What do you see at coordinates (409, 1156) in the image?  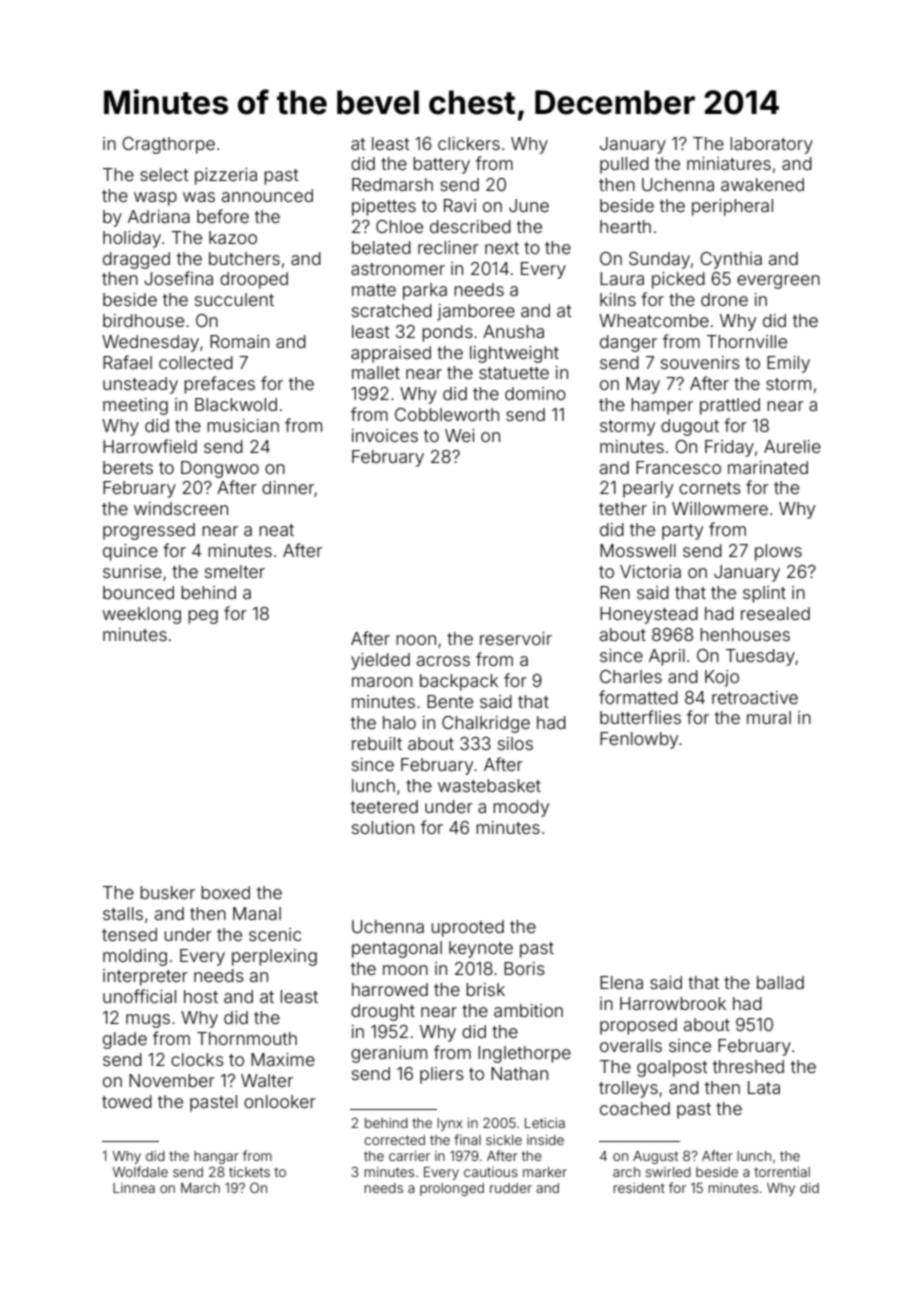 I see `carrier` at bounding box center [409, 1156].
